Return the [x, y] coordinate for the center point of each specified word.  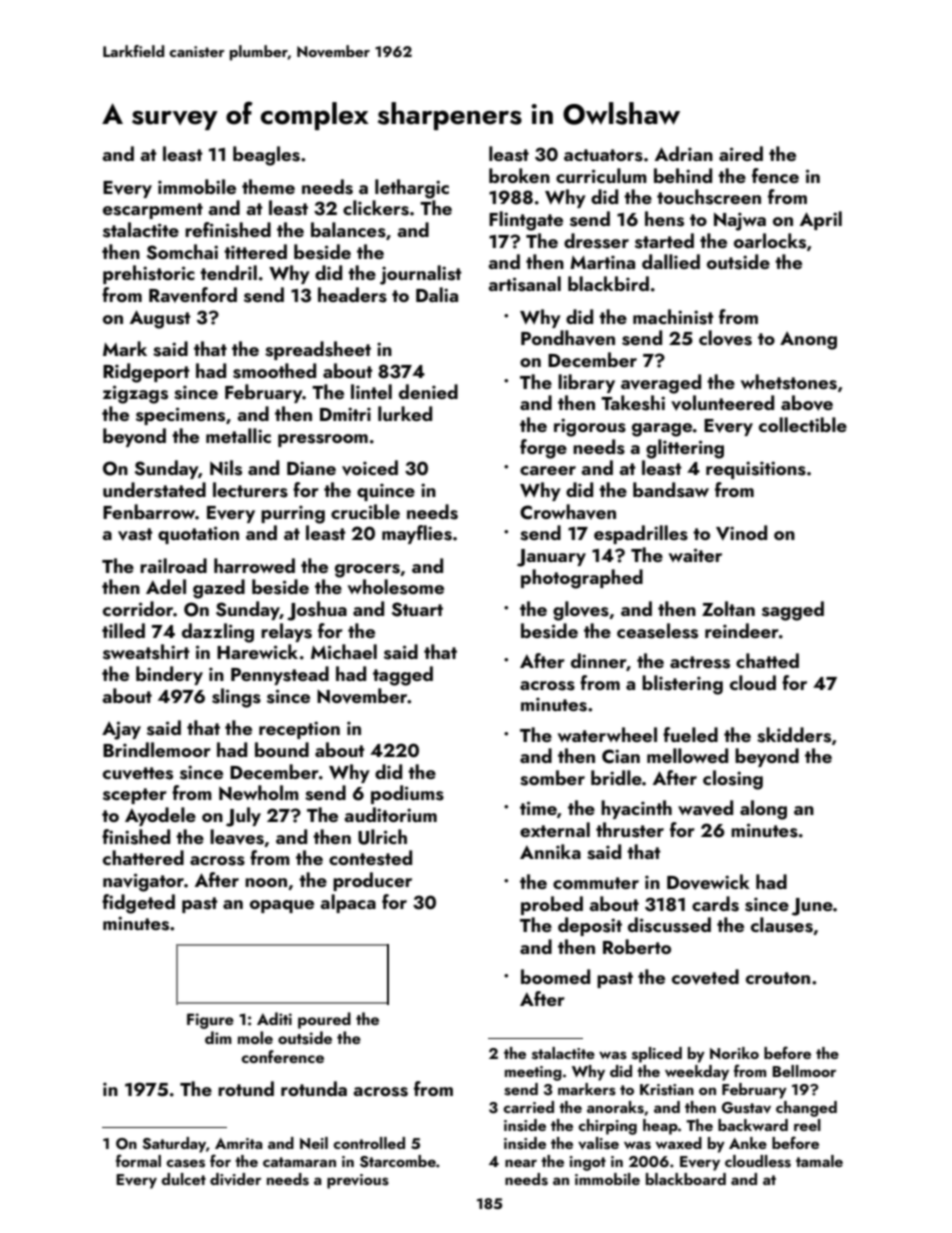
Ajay [121, 730]
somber [552, 778]
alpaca [348, 903]
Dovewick [708, 882]
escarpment [153, 211]
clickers [376, 208]
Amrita [239, 1143]
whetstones [789, 382]
